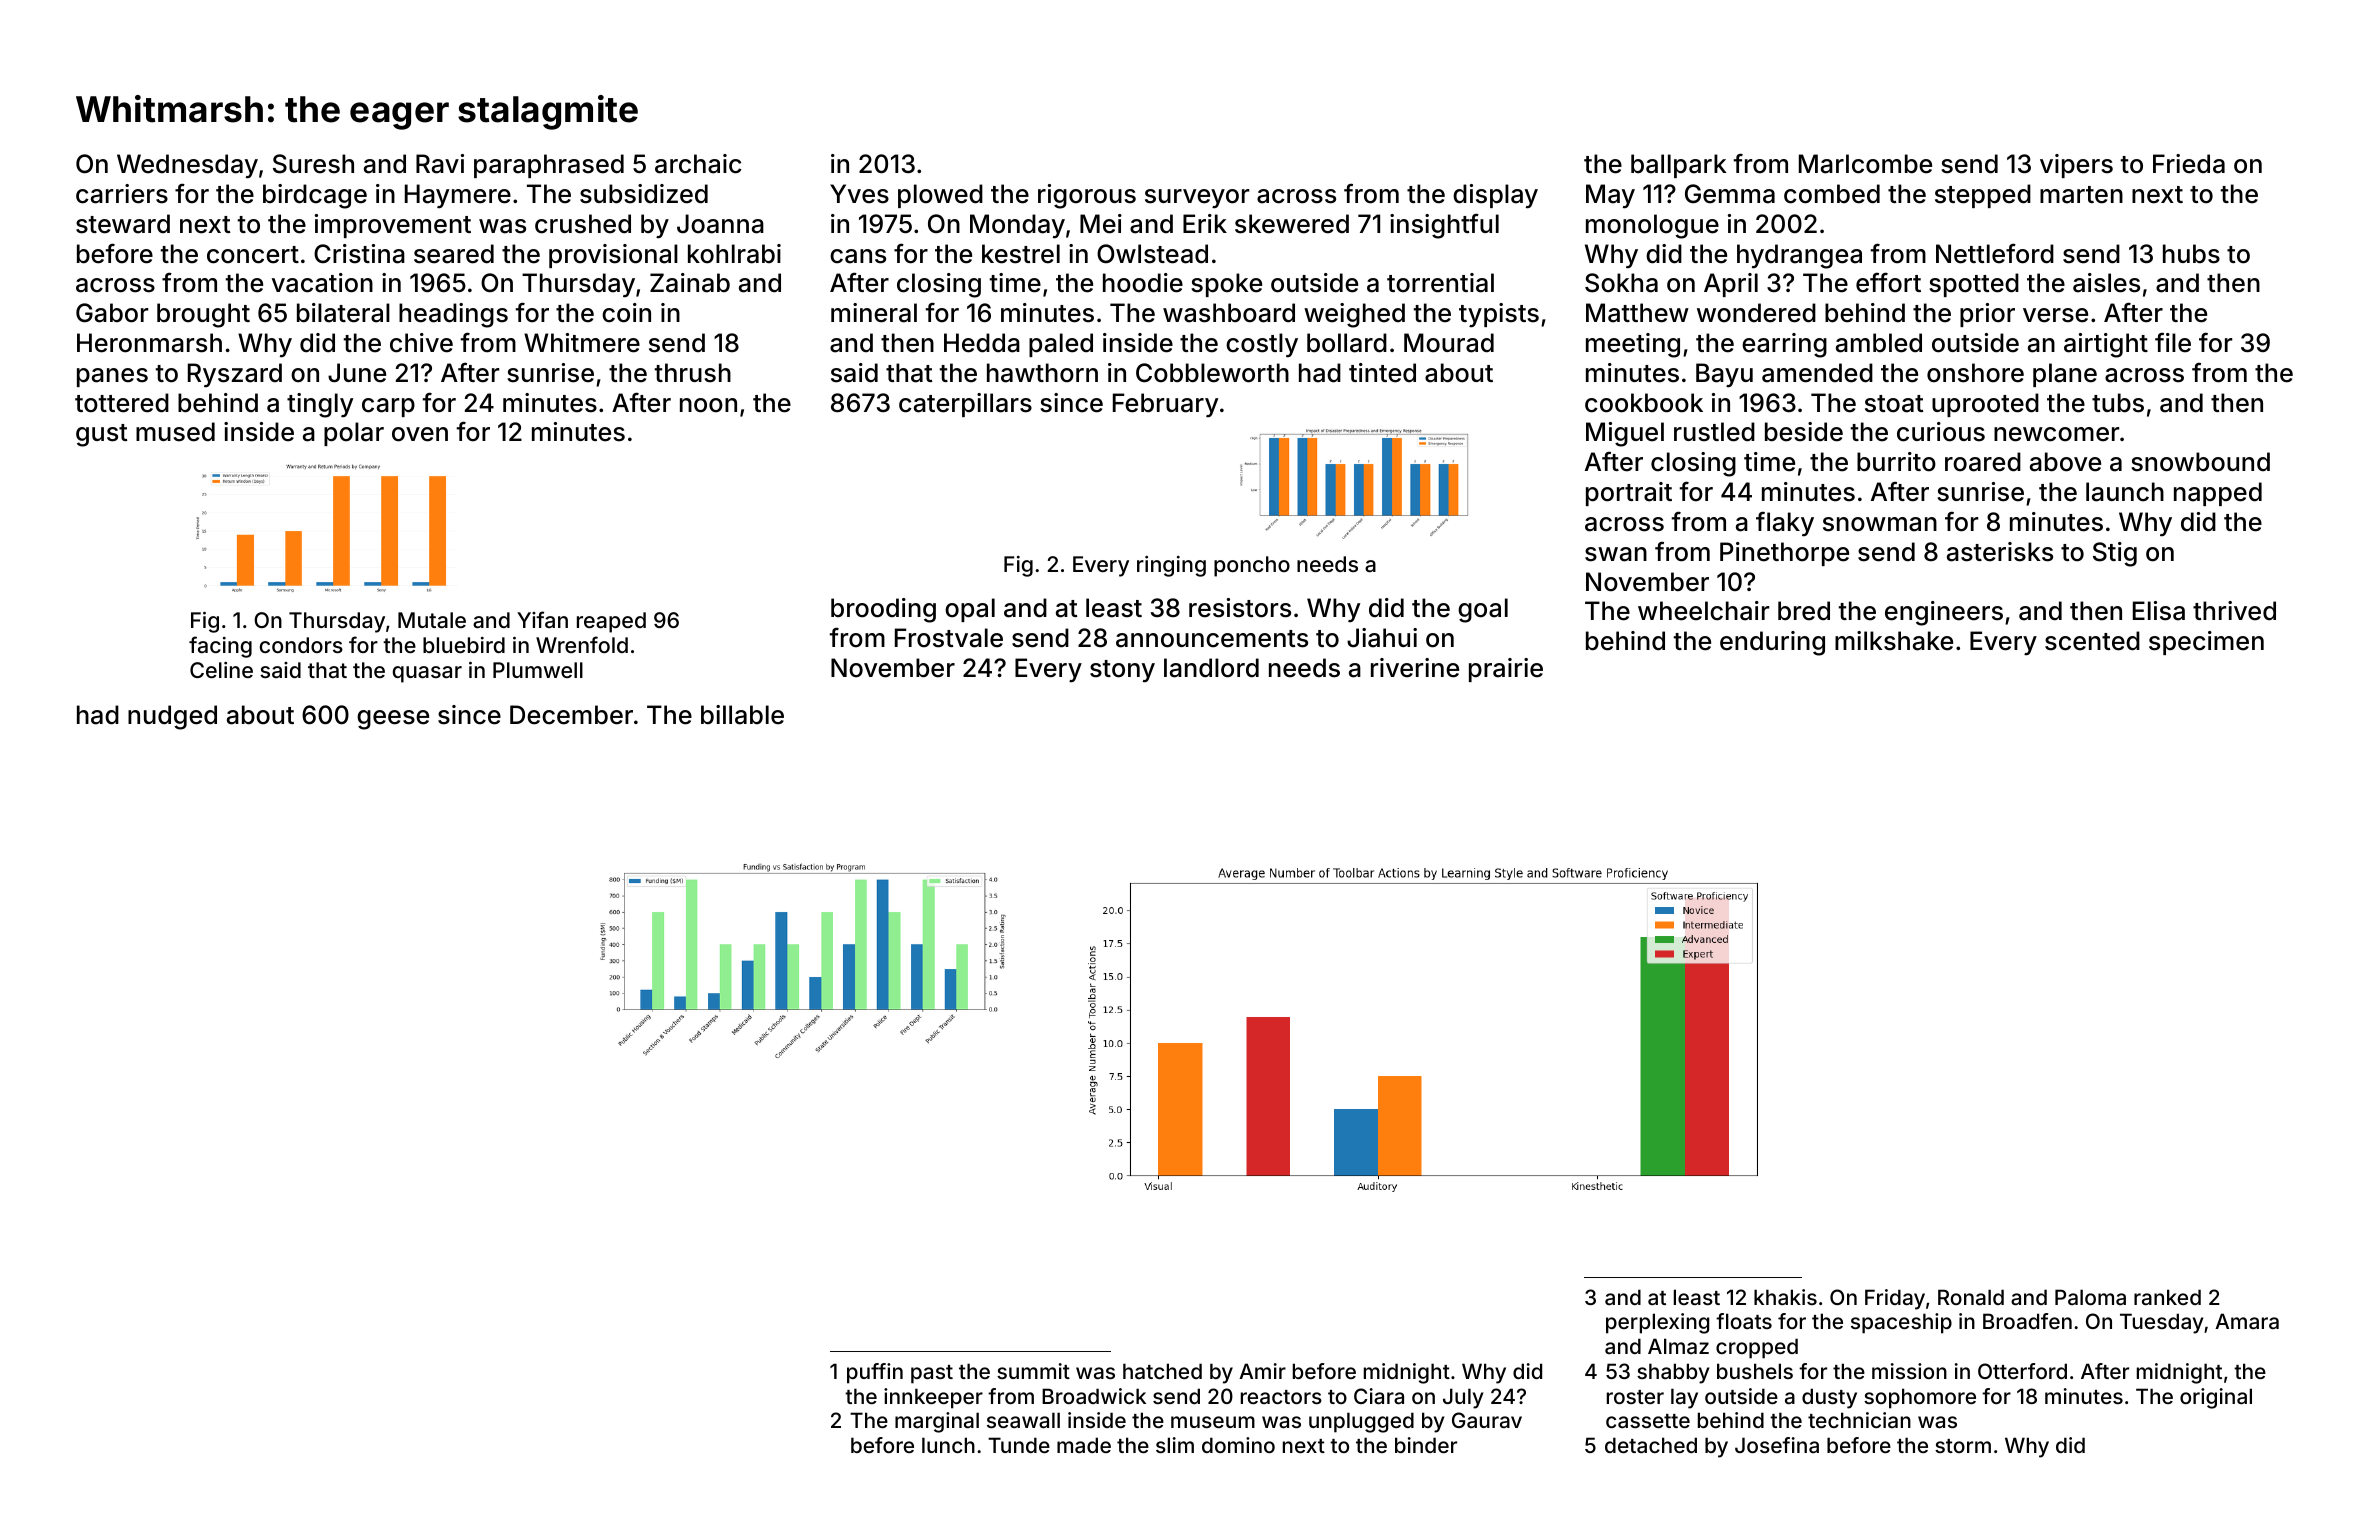  Describe the element at coordinates (1175, 1445) in the image. I see `slim` at that location.
